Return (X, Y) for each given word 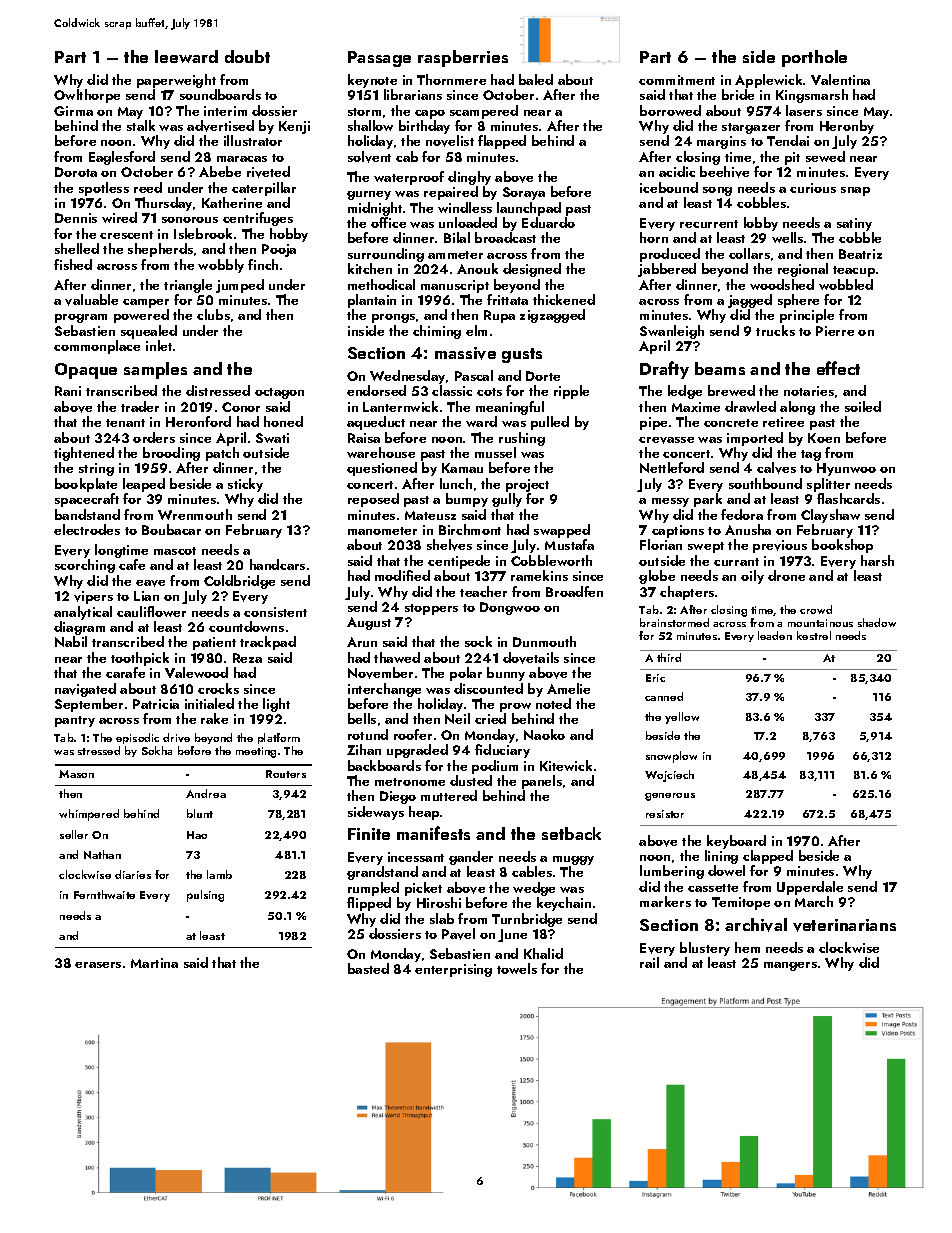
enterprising (453, 970)
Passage (379, 59)
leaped (144, 485)
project (527, 485)
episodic (137, 738)
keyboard (736, 842)
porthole (814, 58)
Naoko (544, 734)
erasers (98, 965)
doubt (247, 56)
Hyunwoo (846, 469)
